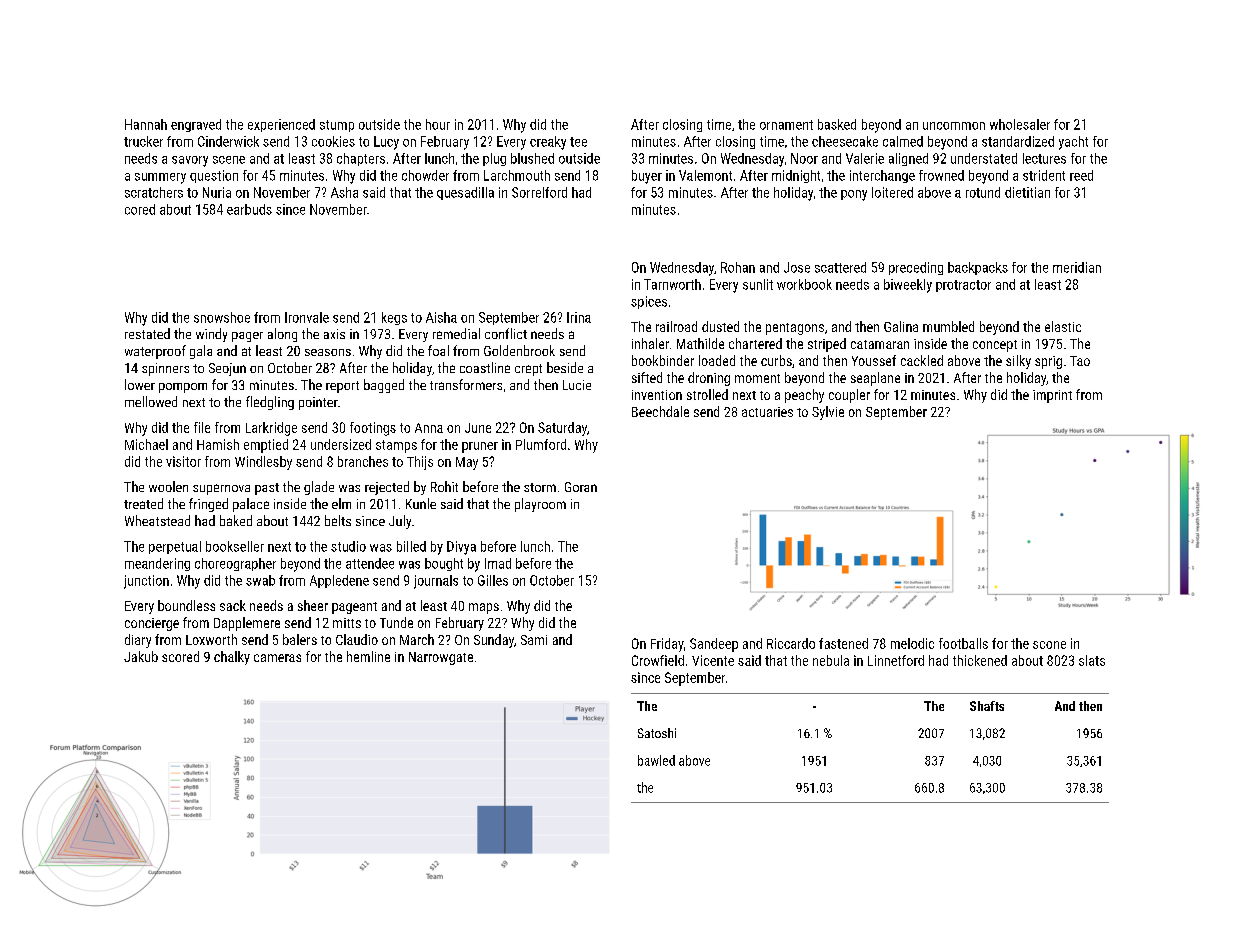 Image resolution: width=1233 pixels, height=952 pixels. I want to click on tee, so click(578, 142).
